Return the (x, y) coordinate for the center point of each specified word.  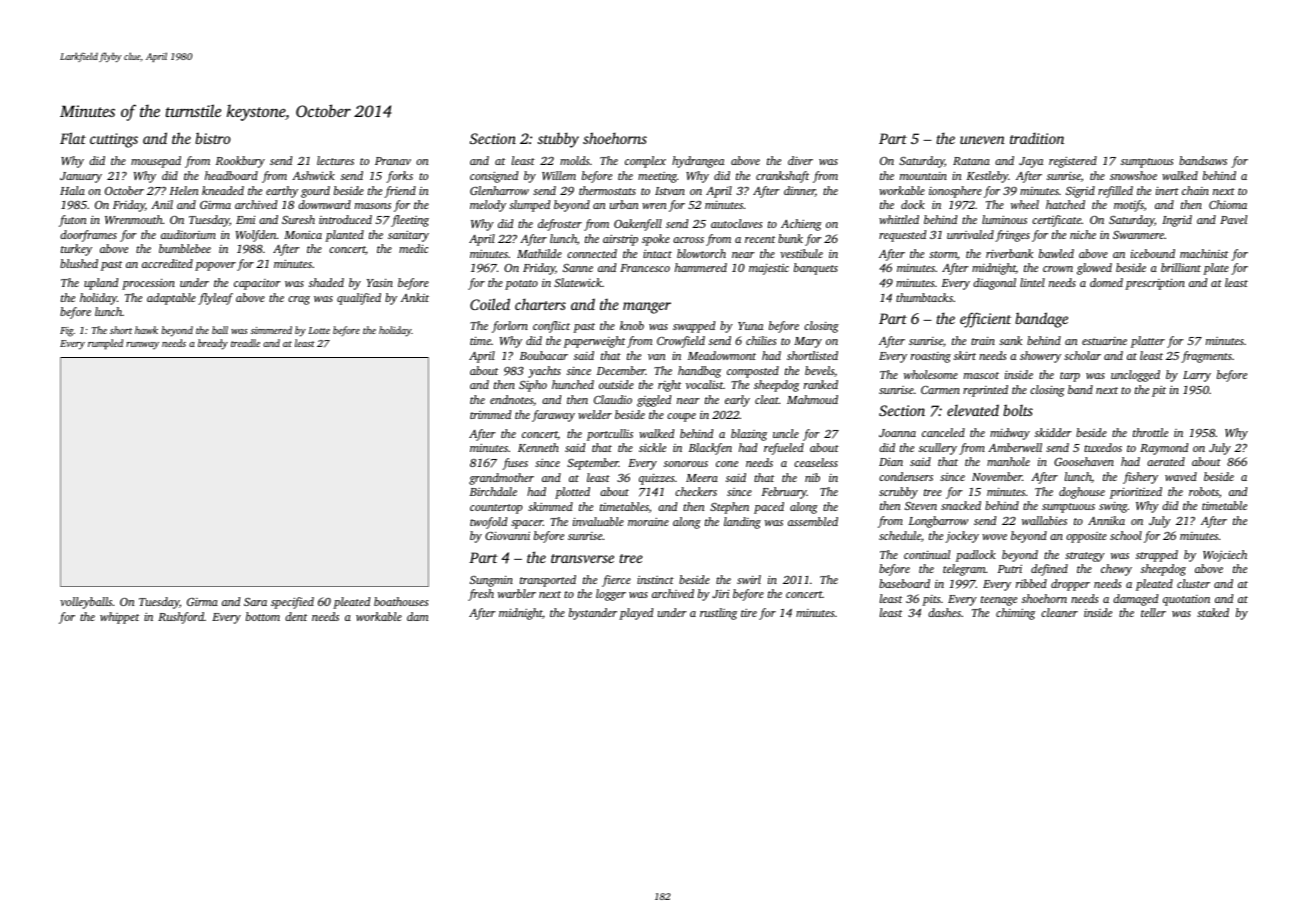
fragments (1206, 357)
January (81, 177)
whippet (119, 618)
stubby (558, 140)
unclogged (1135, 376)
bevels (819, 370)
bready (213, 344)
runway (142, 346)
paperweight (594, 342)
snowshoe (1133, 175)
